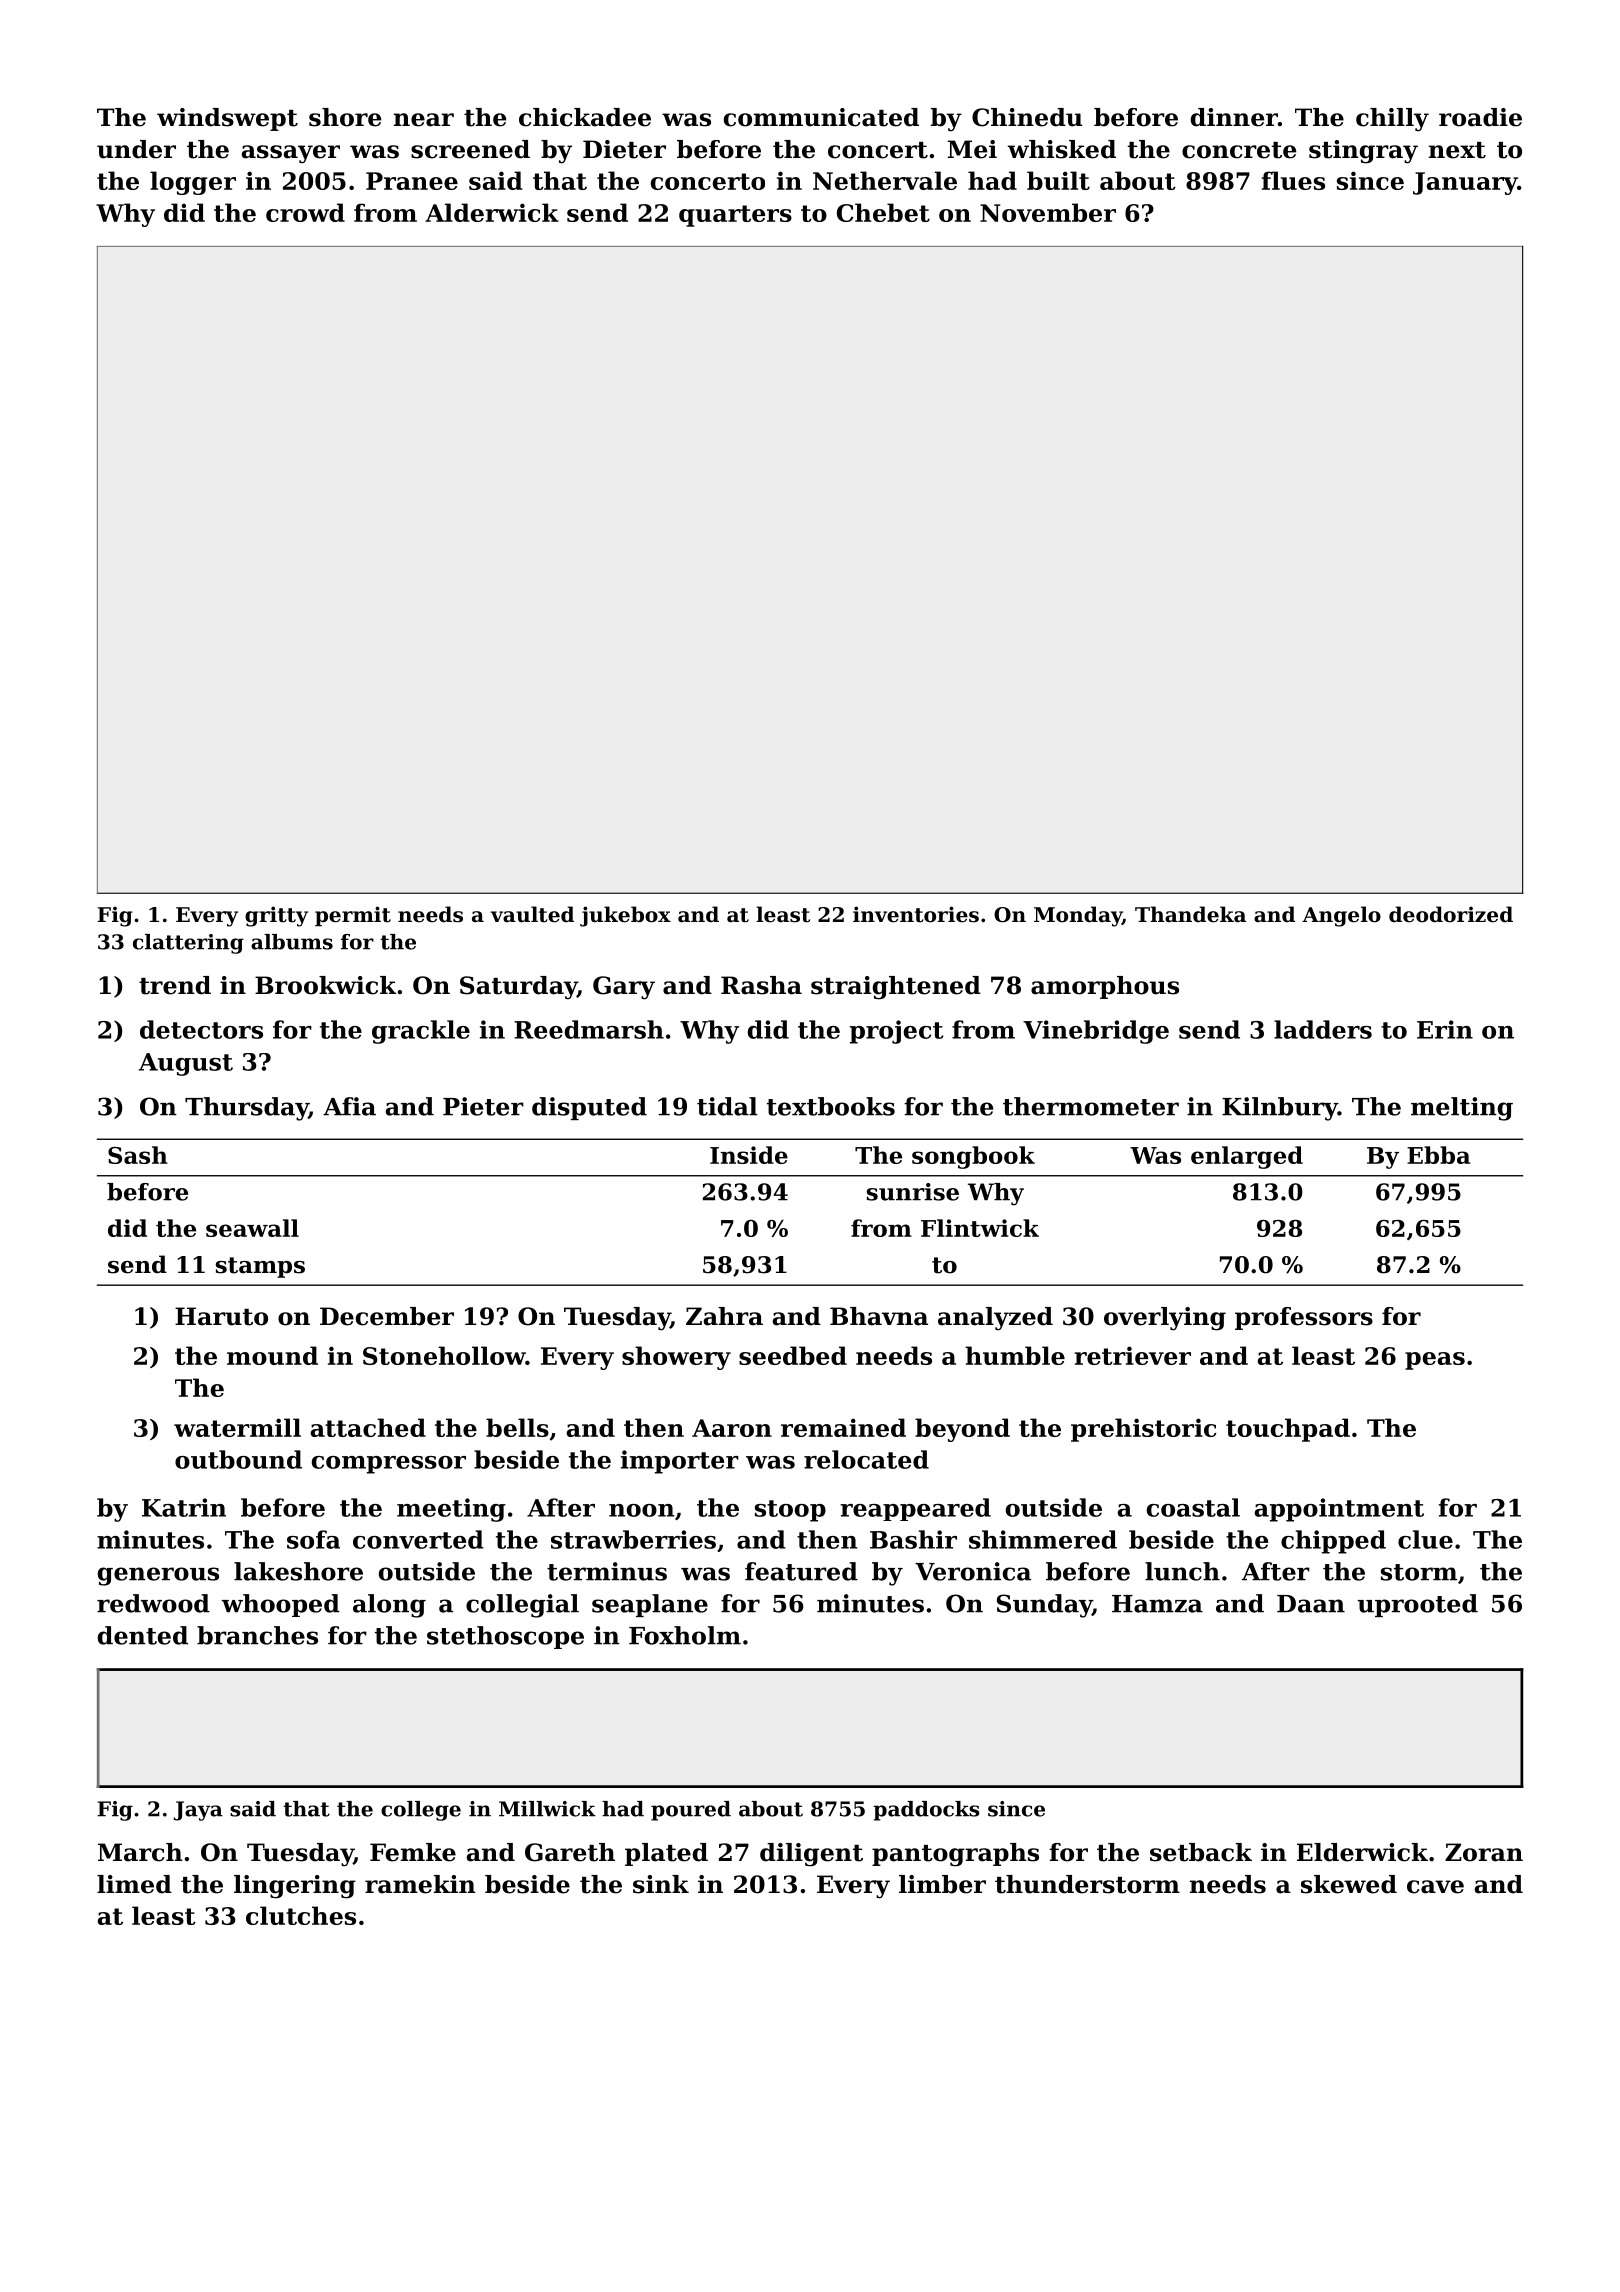  I want to click on touchpad, so click(1288, 1430).
